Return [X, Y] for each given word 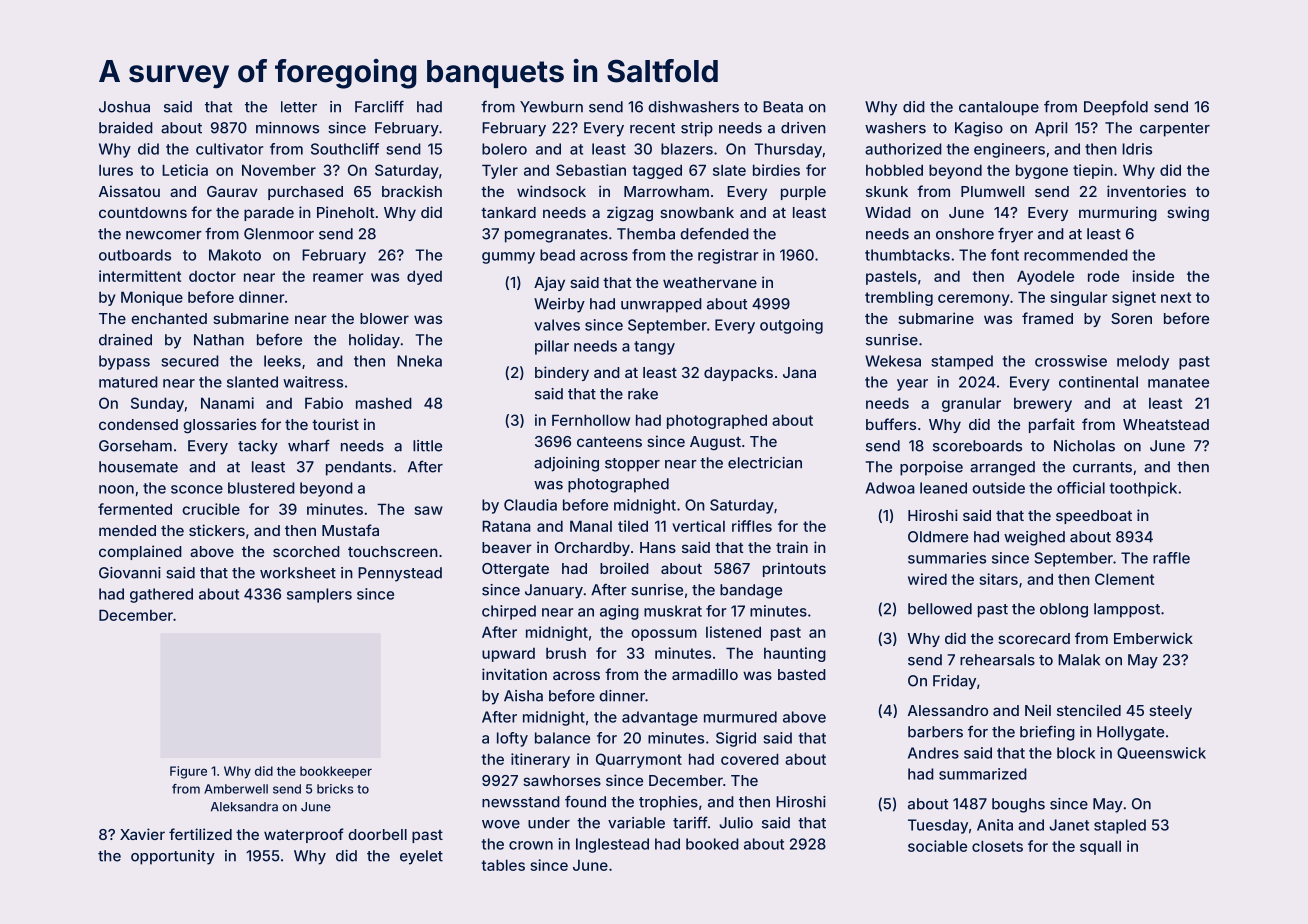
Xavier [142, 834]
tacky [258, 447]
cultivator [229, 149]
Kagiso [979, 129]
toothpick [1143, 489]
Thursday [788, 150]
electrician [765, 463]
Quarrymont [639, 760]
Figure [188, 772]
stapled [1120, 826]
